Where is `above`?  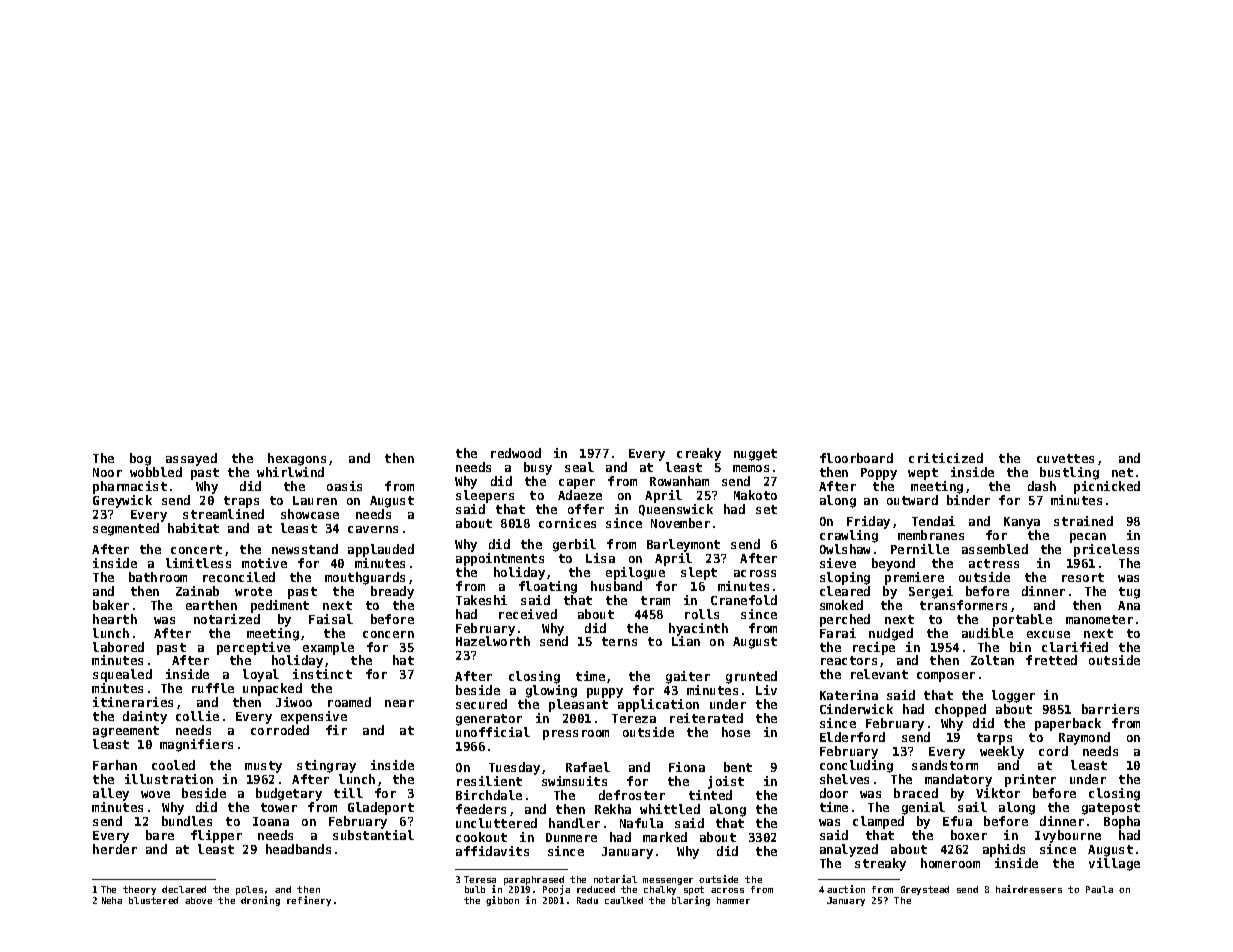
above is located at coordinates (198, 900).
